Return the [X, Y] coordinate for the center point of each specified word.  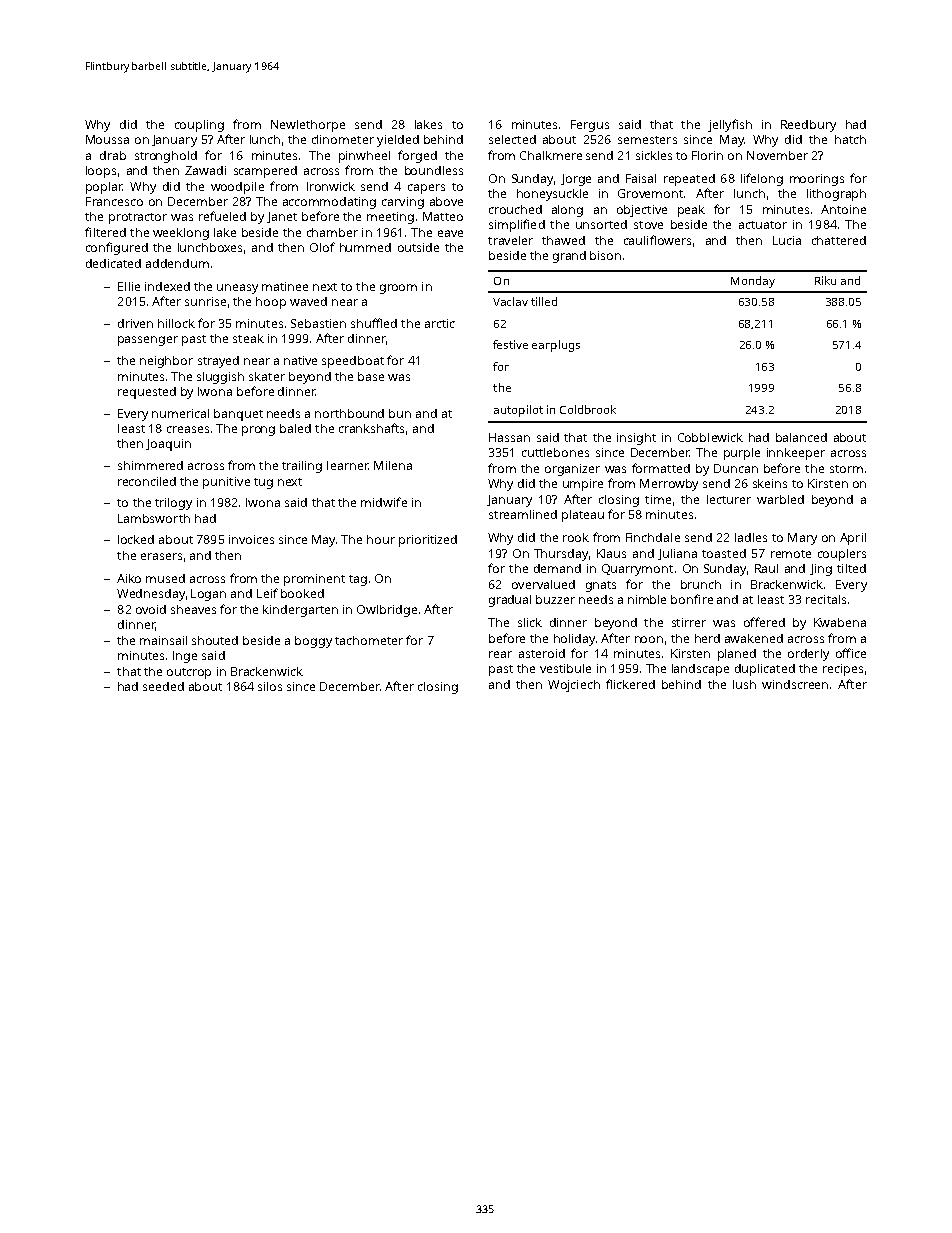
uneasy [237, 289]
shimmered [150, 465]
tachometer [369, 640]
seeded [163, 686]
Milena [393, 465]
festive [510, 344]
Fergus [590, 126]
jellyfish [730, 125]
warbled [780, 499]
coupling [199, 126]
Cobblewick [710, 437]
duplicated [765, 670]
